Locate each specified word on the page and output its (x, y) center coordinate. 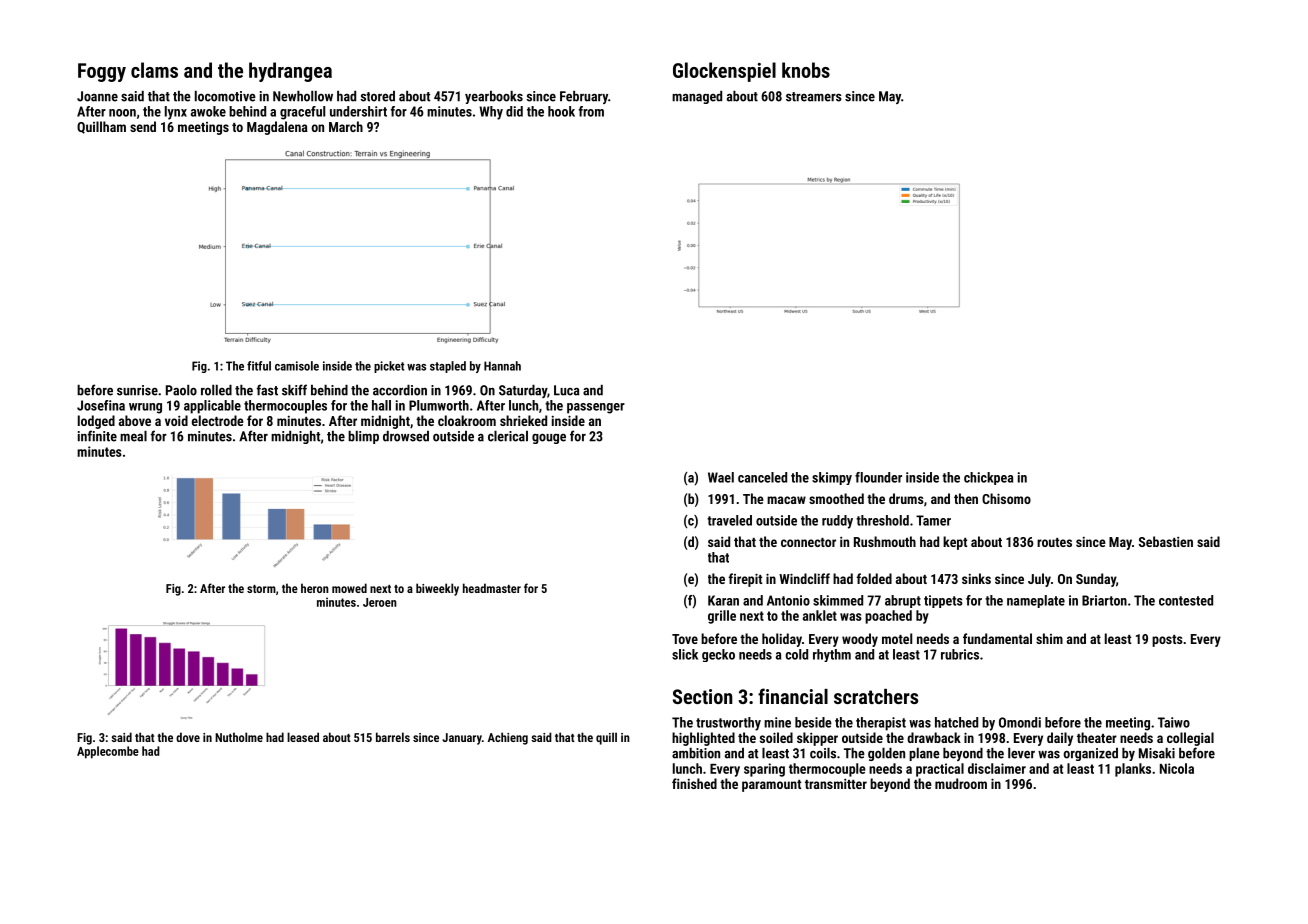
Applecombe (108, 752)
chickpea (988, 478)
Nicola (1177, 768)
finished (694, 783)
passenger (596, 408)
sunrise (137, 390)
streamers (814, 97)
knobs (806, 70)
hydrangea (290, 72)
